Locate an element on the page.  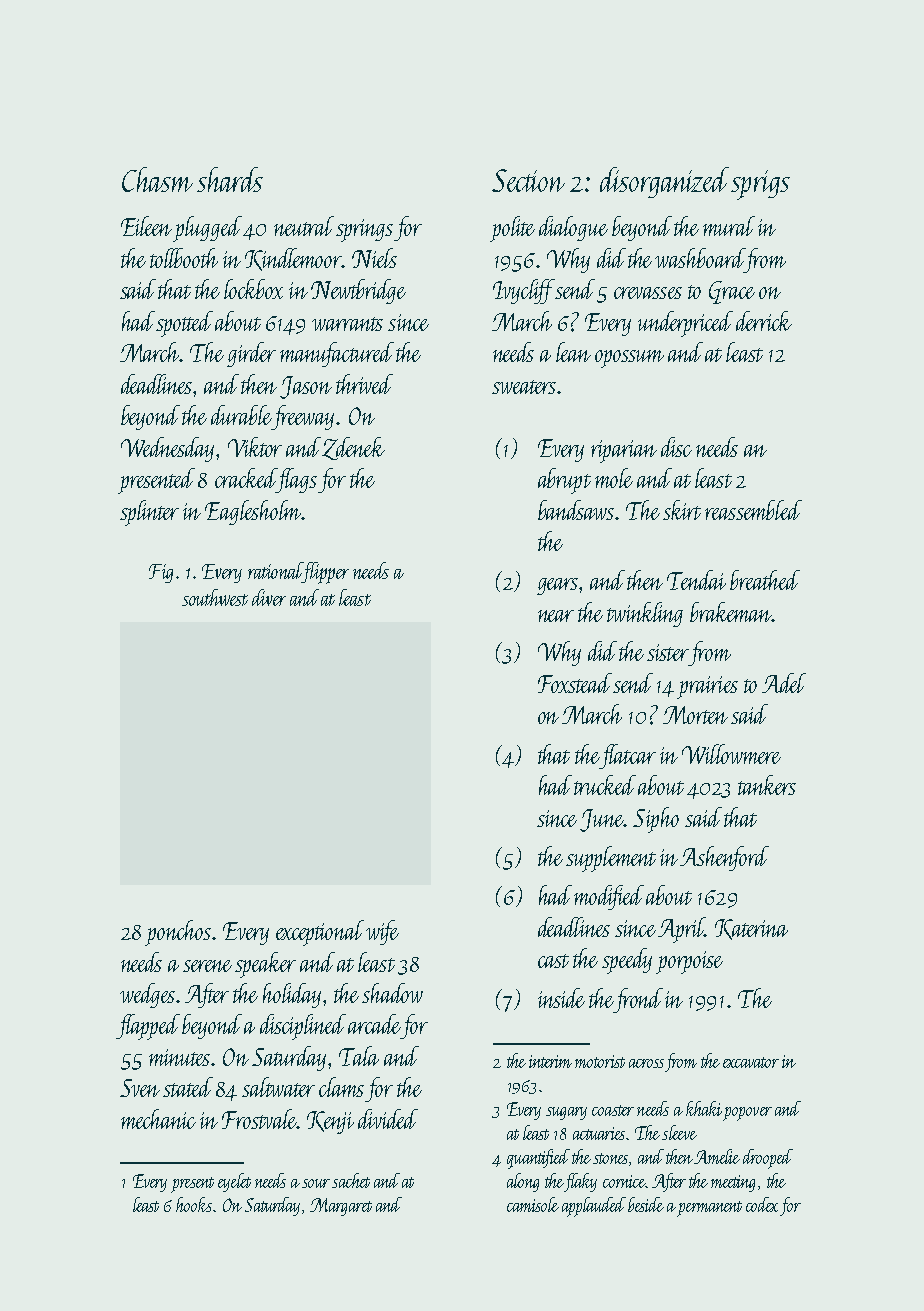
shards is located at coordinates (230, 179).
